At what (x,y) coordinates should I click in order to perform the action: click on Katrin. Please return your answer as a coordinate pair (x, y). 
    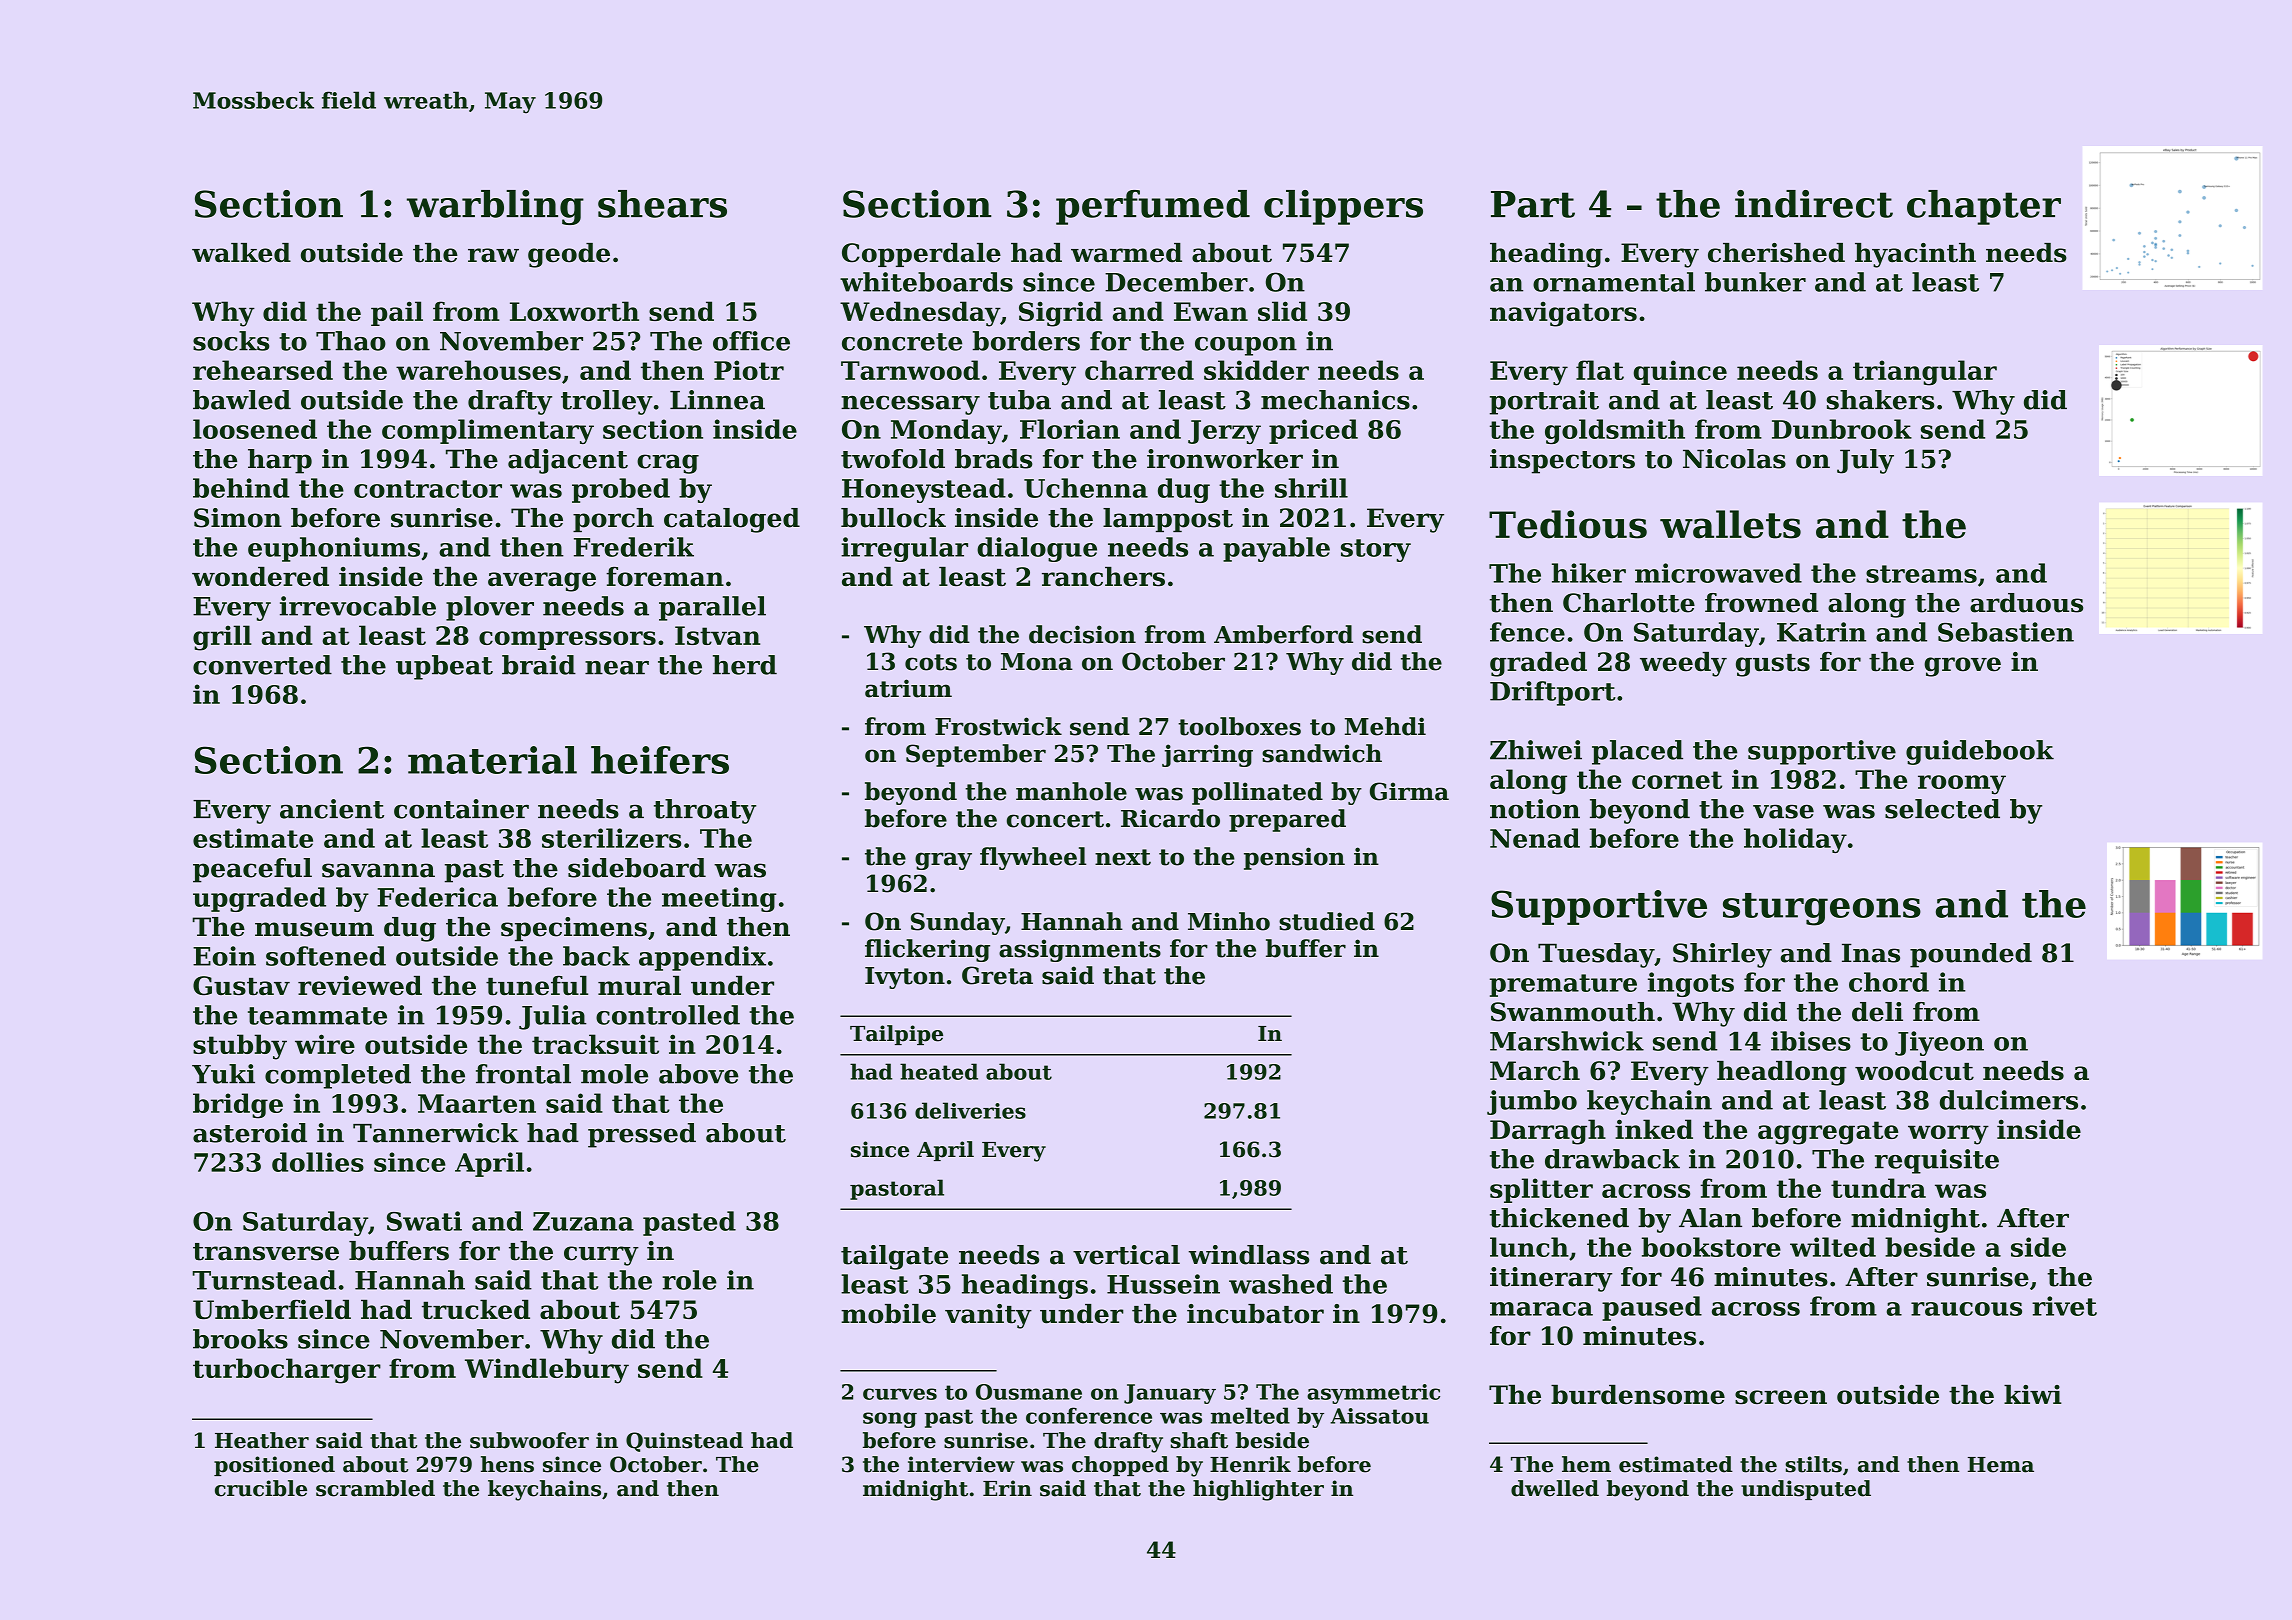
    Looking at the image, I should click on (1821, 632).
